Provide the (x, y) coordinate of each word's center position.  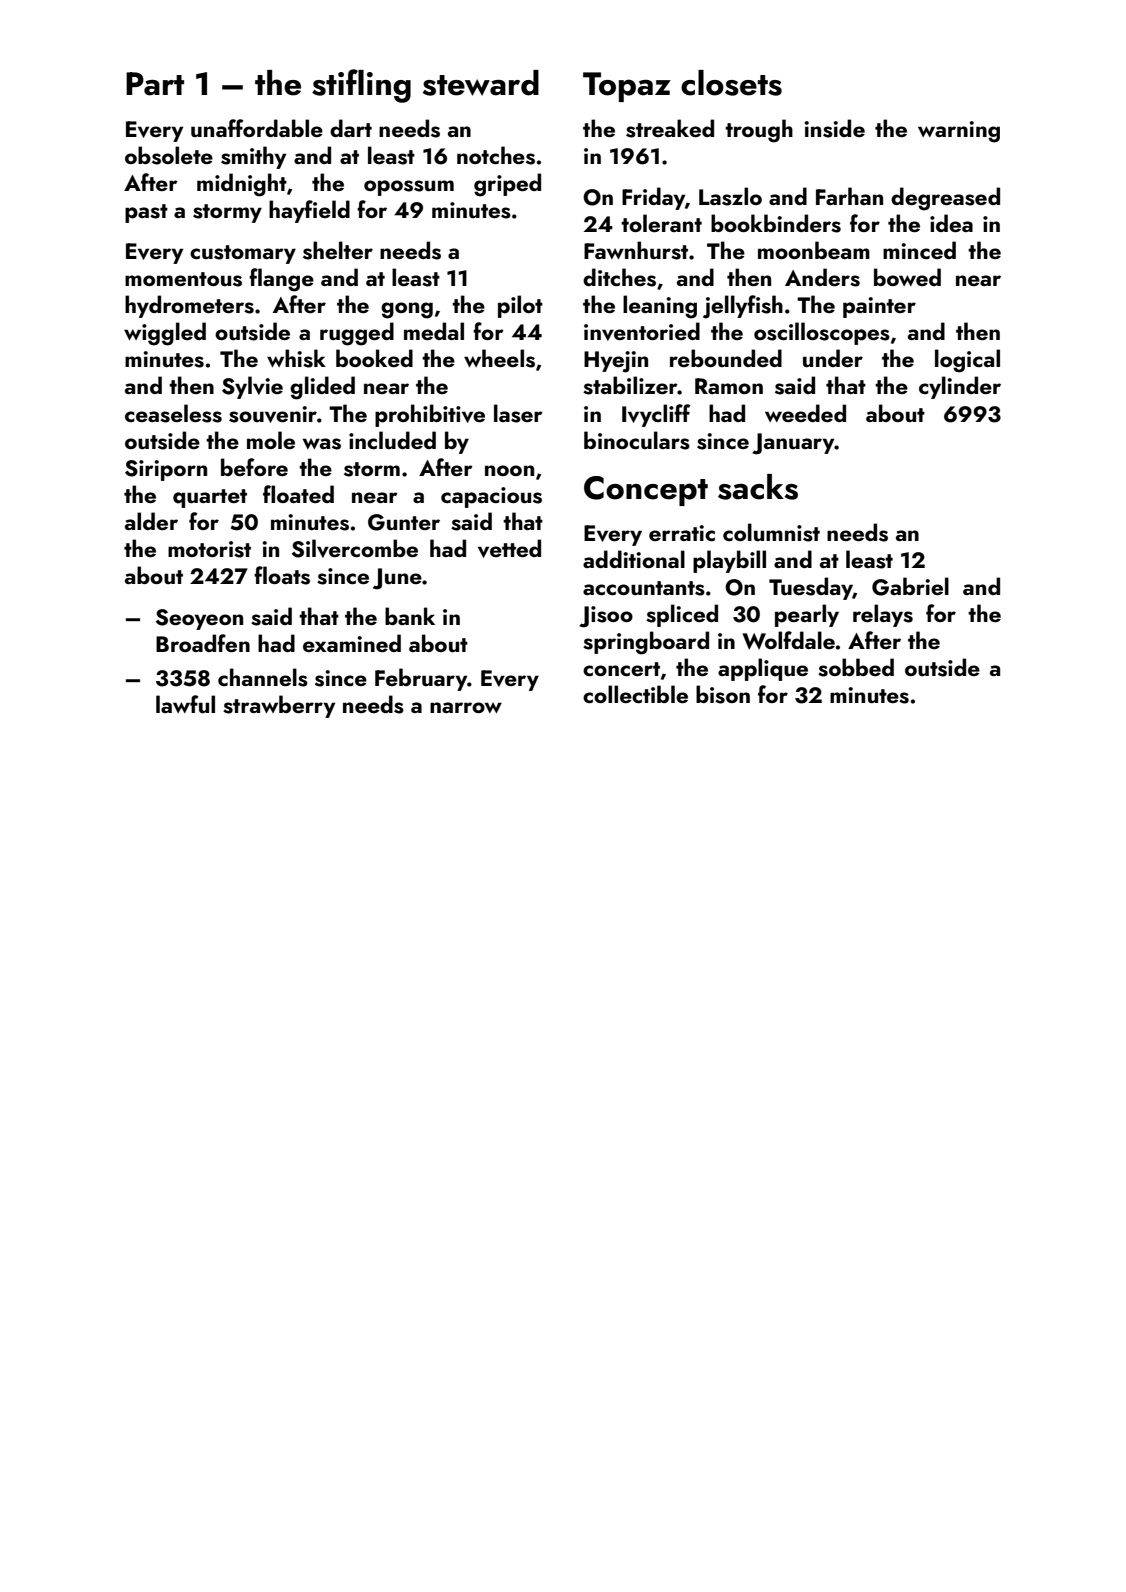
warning (959, 132)
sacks (758, 487)
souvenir (273, 414)
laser (518, 413)
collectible (635, 694)
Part (155, 84)
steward (481, 83)
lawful (185, 704)
